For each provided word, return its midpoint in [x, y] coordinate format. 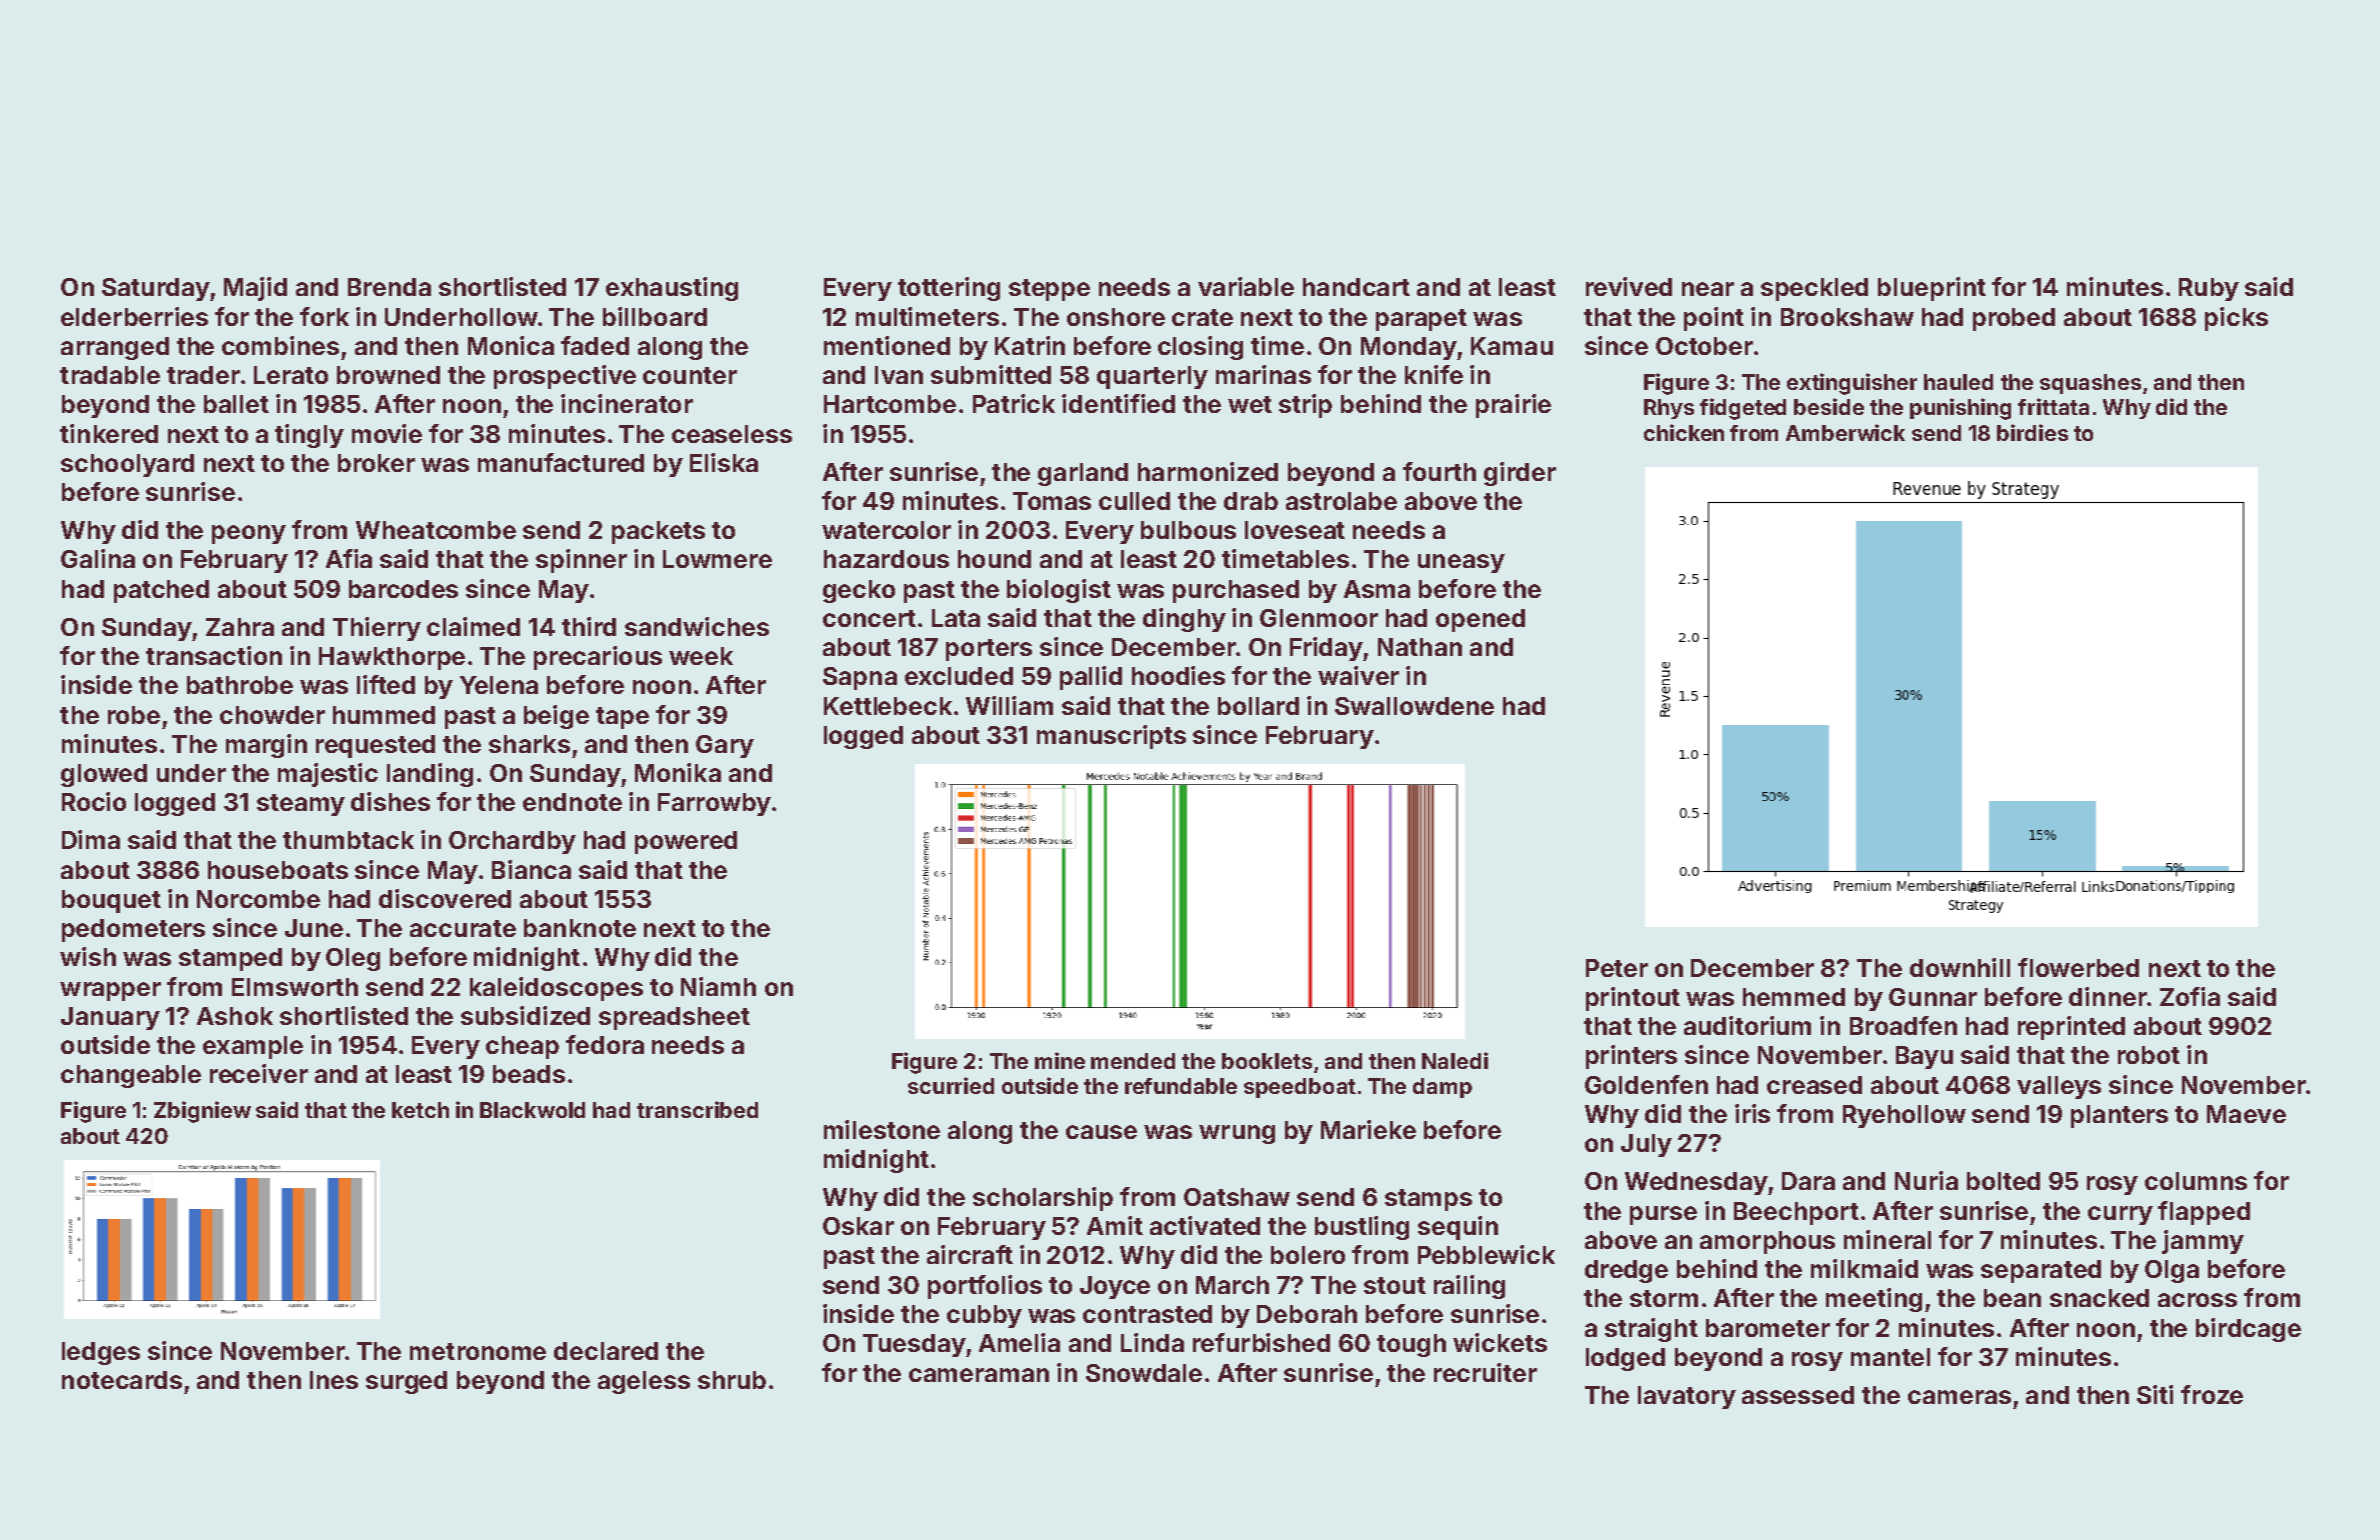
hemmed [1794, 997]
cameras [1959, 1397]
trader [203, 375]
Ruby [2209, 289]
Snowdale [1144, 1373]
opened [1480, 620]
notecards [122, 1380]
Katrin [1030, 345]
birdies [2032, 432]
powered [686, 842]
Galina [98, 558]
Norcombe [258, 899]
